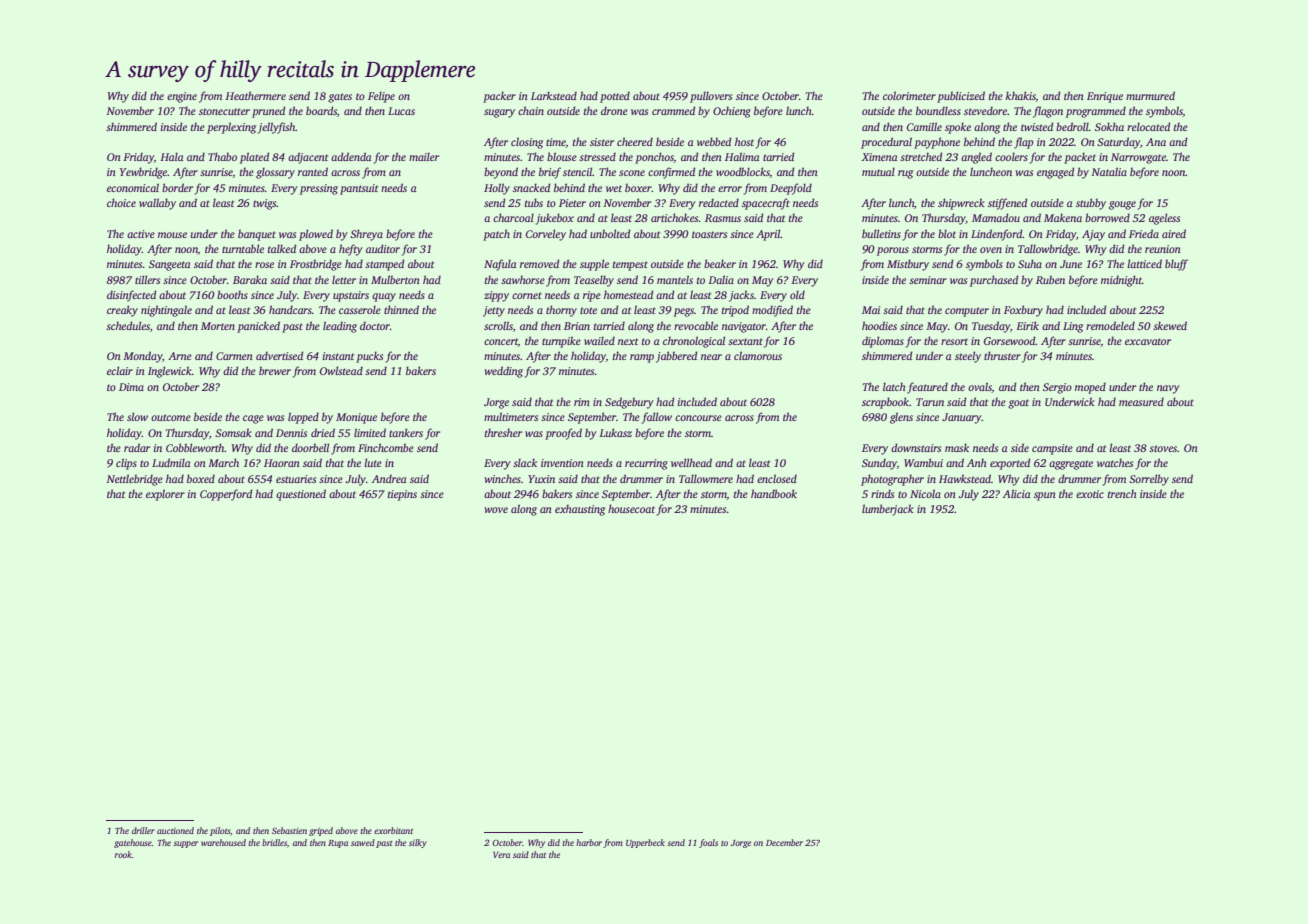 This screenshot has width=1308, height=924. I want to click on Mulberton, so click(395, 279).
